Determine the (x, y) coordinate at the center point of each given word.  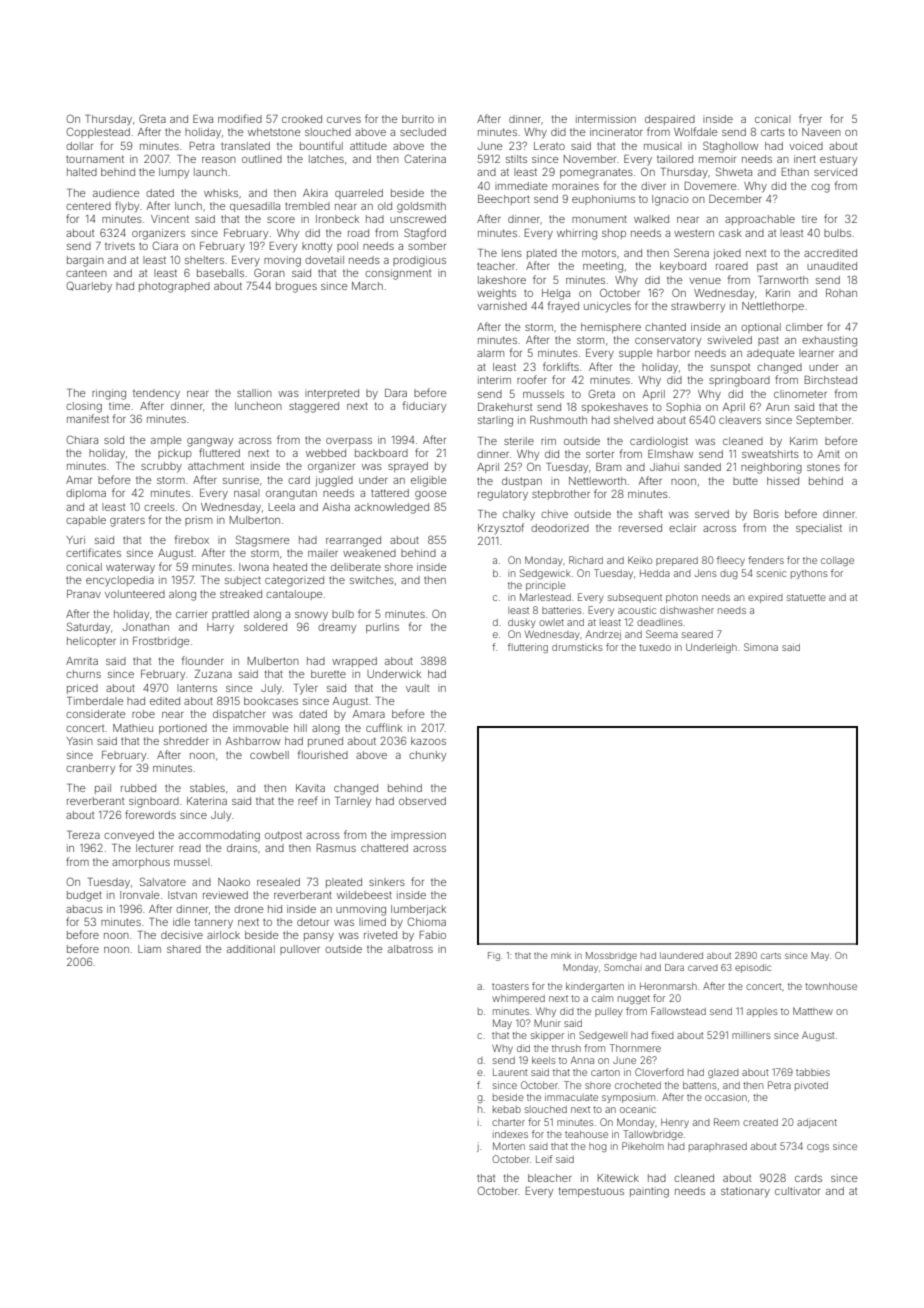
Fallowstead (678, 1011)
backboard (381, 453)
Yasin (79, 741)
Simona (761, 647)
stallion (254, 393)
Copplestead (98, 132)
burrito (418, 119)
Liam (149, 949)
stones (823, 467)
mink (561, 955)
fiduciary (424, 406)
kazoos (428, 741)
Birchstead (831, 380)
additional (251, 949)
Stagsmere (263, 541)
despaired (670, 120)
